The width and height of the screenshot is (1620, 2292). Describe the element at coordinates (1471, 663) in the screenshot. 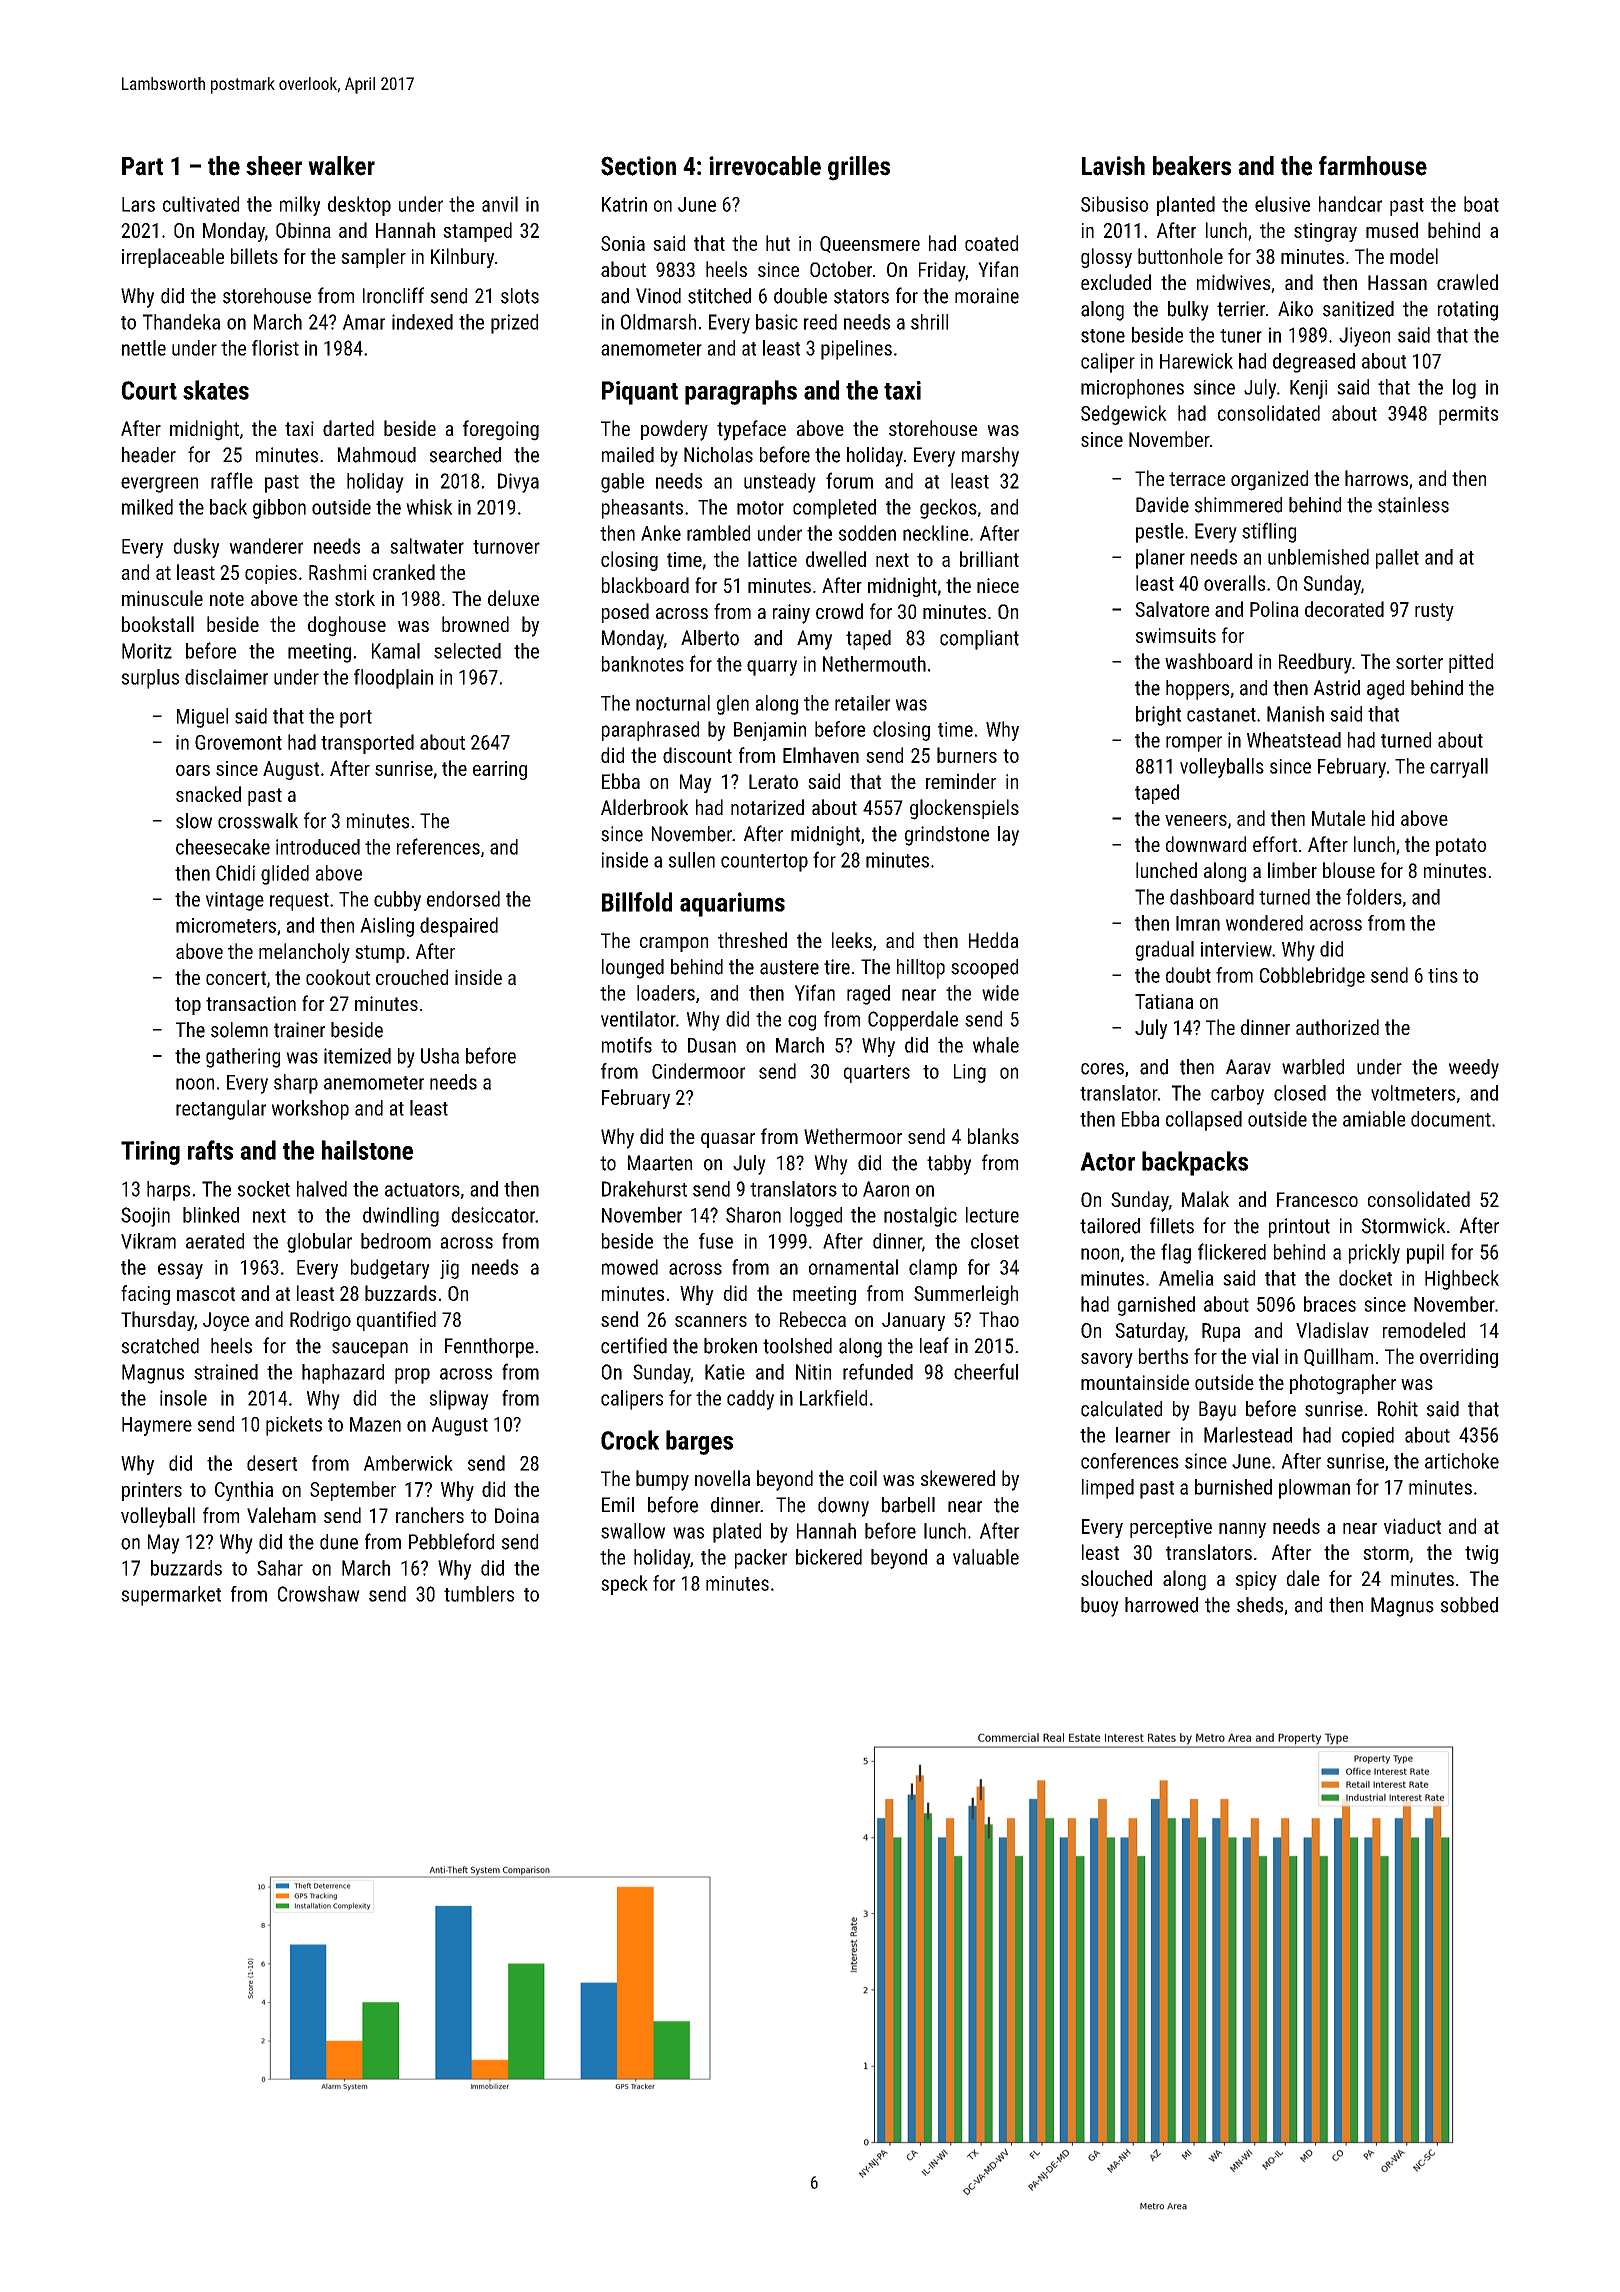

I see `pitted` at that location.
